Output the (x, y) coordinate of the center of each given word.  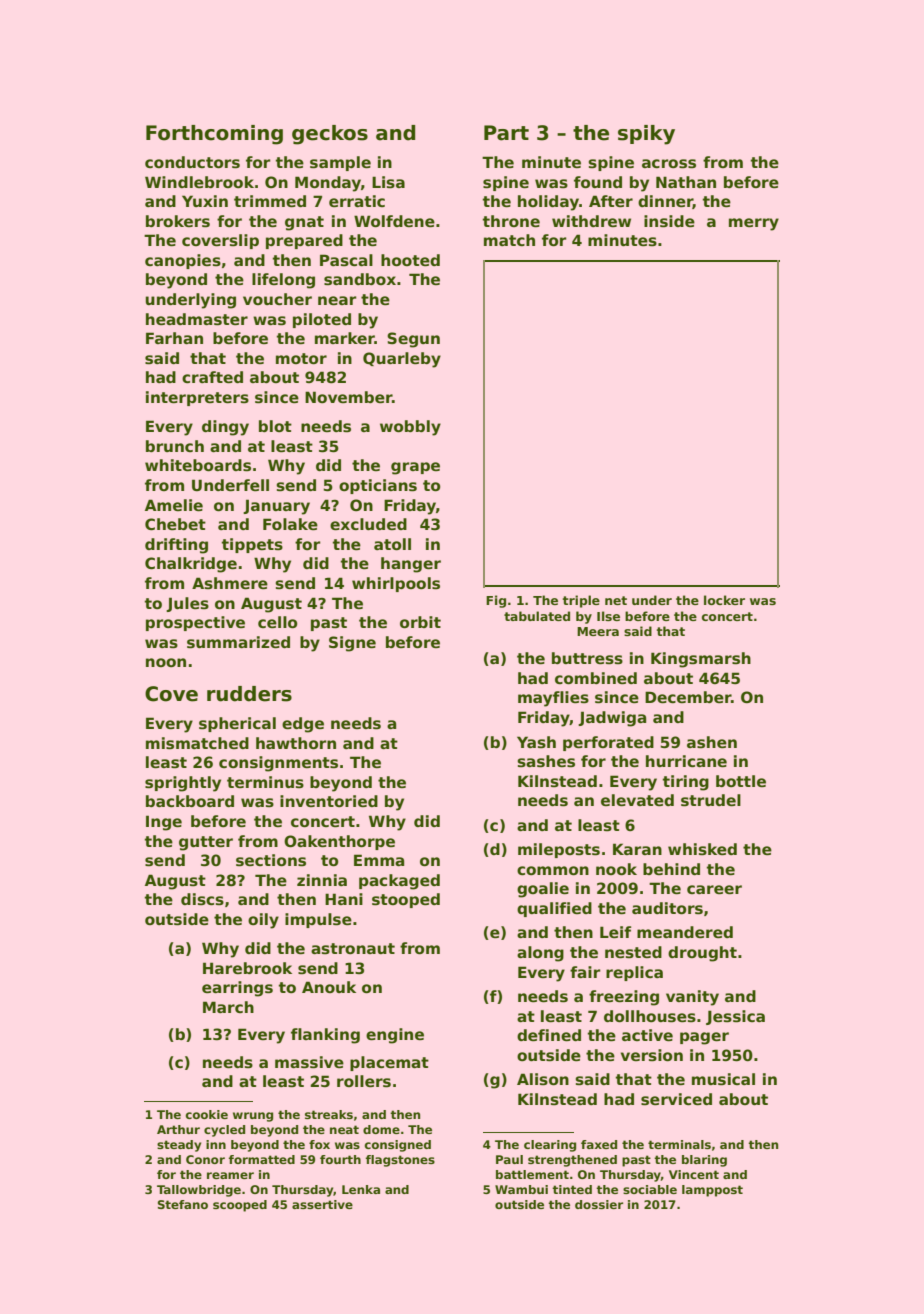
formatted (262, 1159)
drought (702, 954)
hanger (411, 565)
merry (754, 224)
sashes (546, 761)
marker (345, 338)
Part (506, 133)
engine (395, 1036)
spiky (646, 135)
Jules (187, 604)
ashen (712, 742)
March (228, 1007)
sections (271, 860)
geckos (330, 135)
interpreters (197, 398)
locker (724, 600)
